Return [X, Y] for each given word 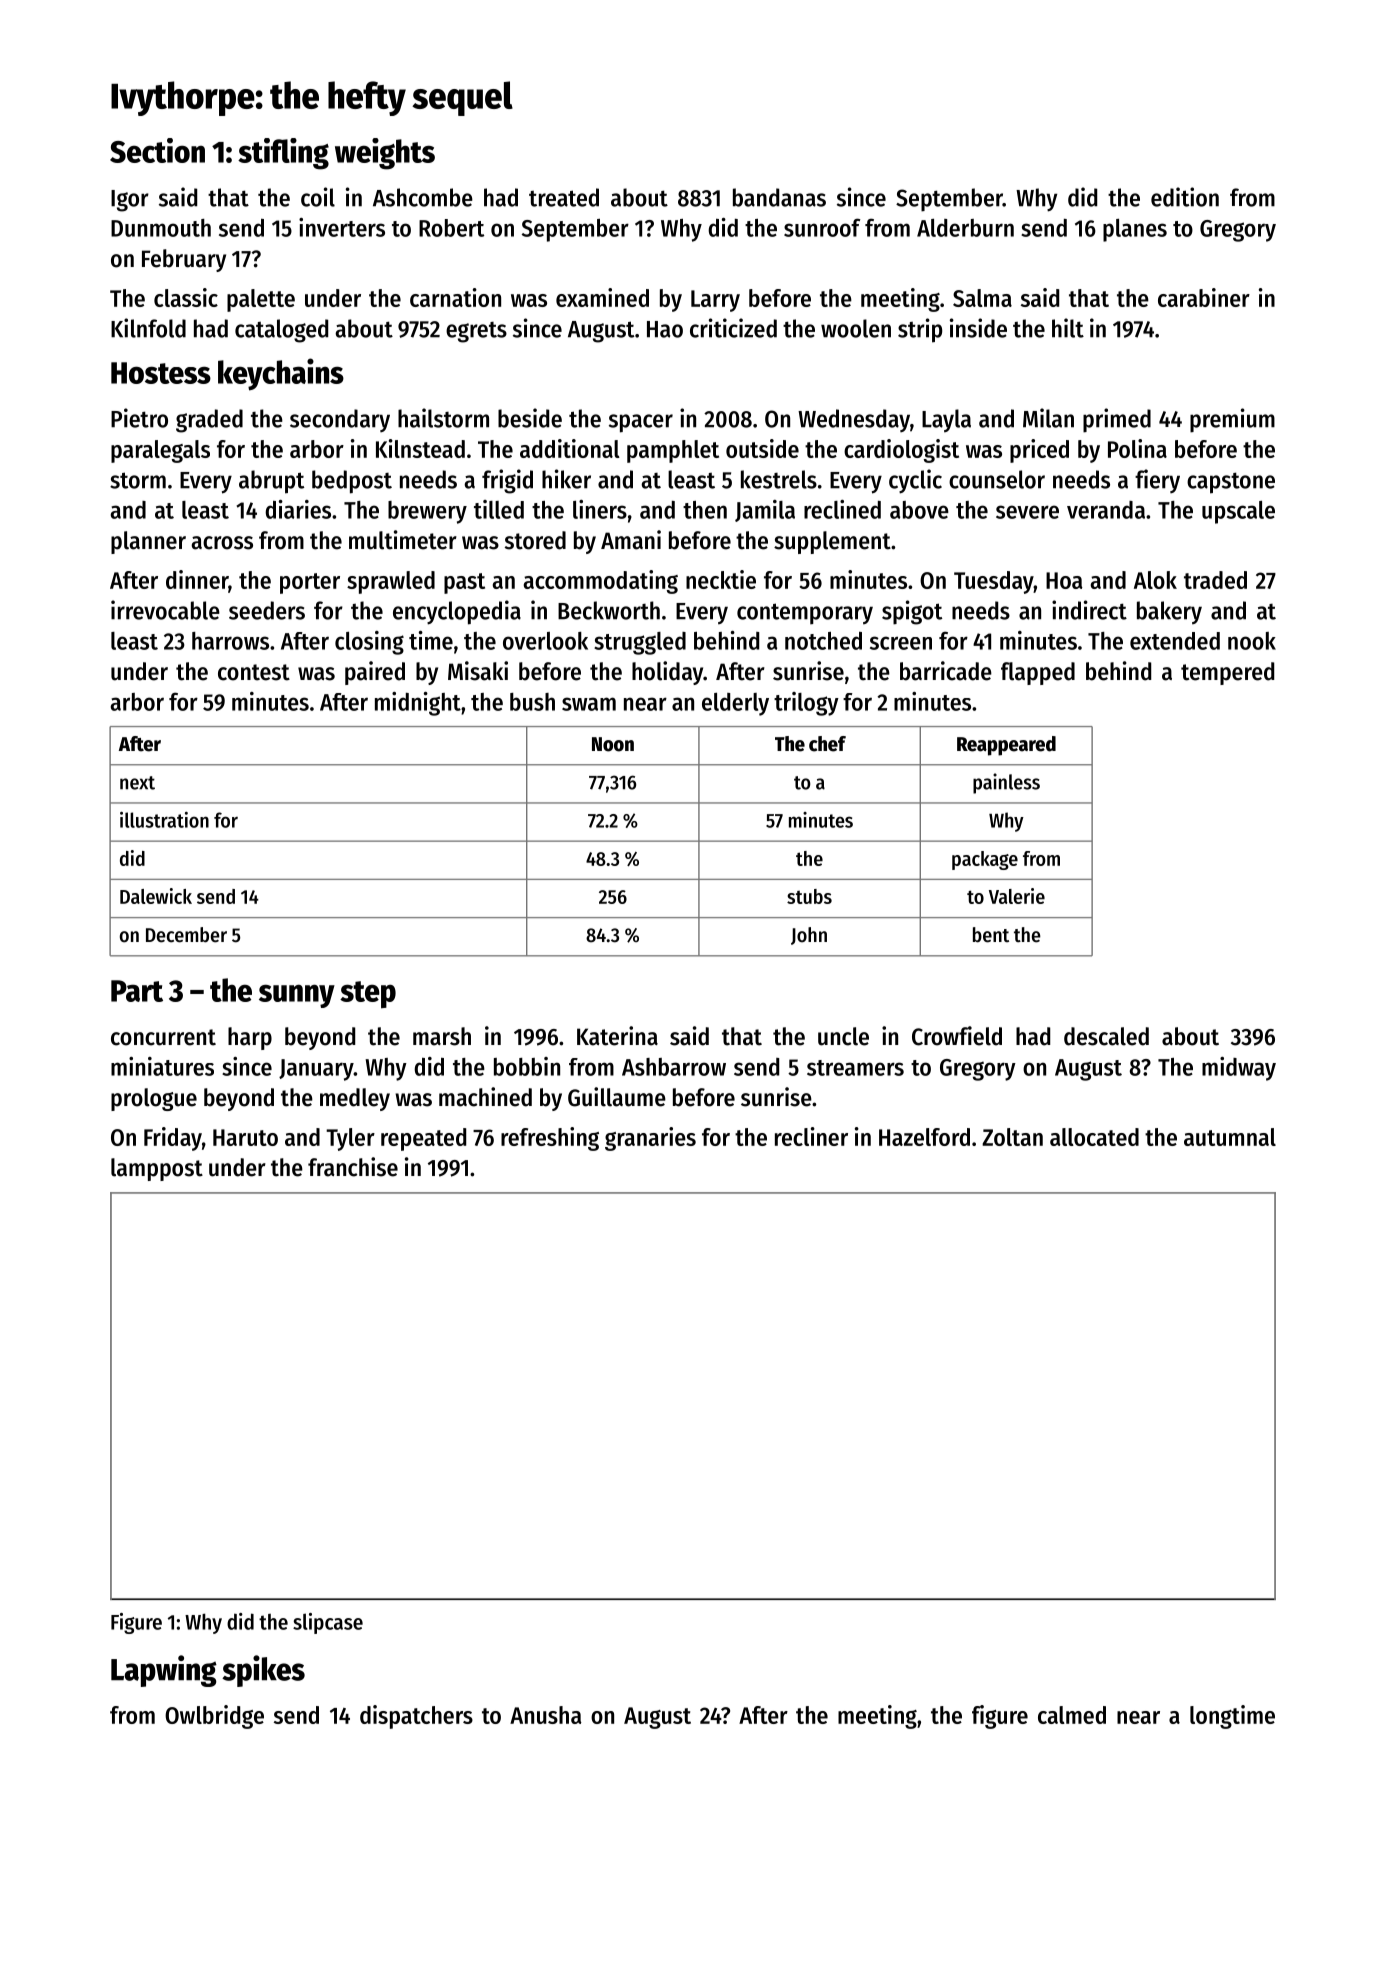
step [368, 995]
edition [1185, 197]
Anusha [546, 1715]
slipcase [328, 1623]
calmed [1072, 1715]
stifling [283, 154]
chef [827, 744]
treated [564, 197]
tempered [1227, 673]
